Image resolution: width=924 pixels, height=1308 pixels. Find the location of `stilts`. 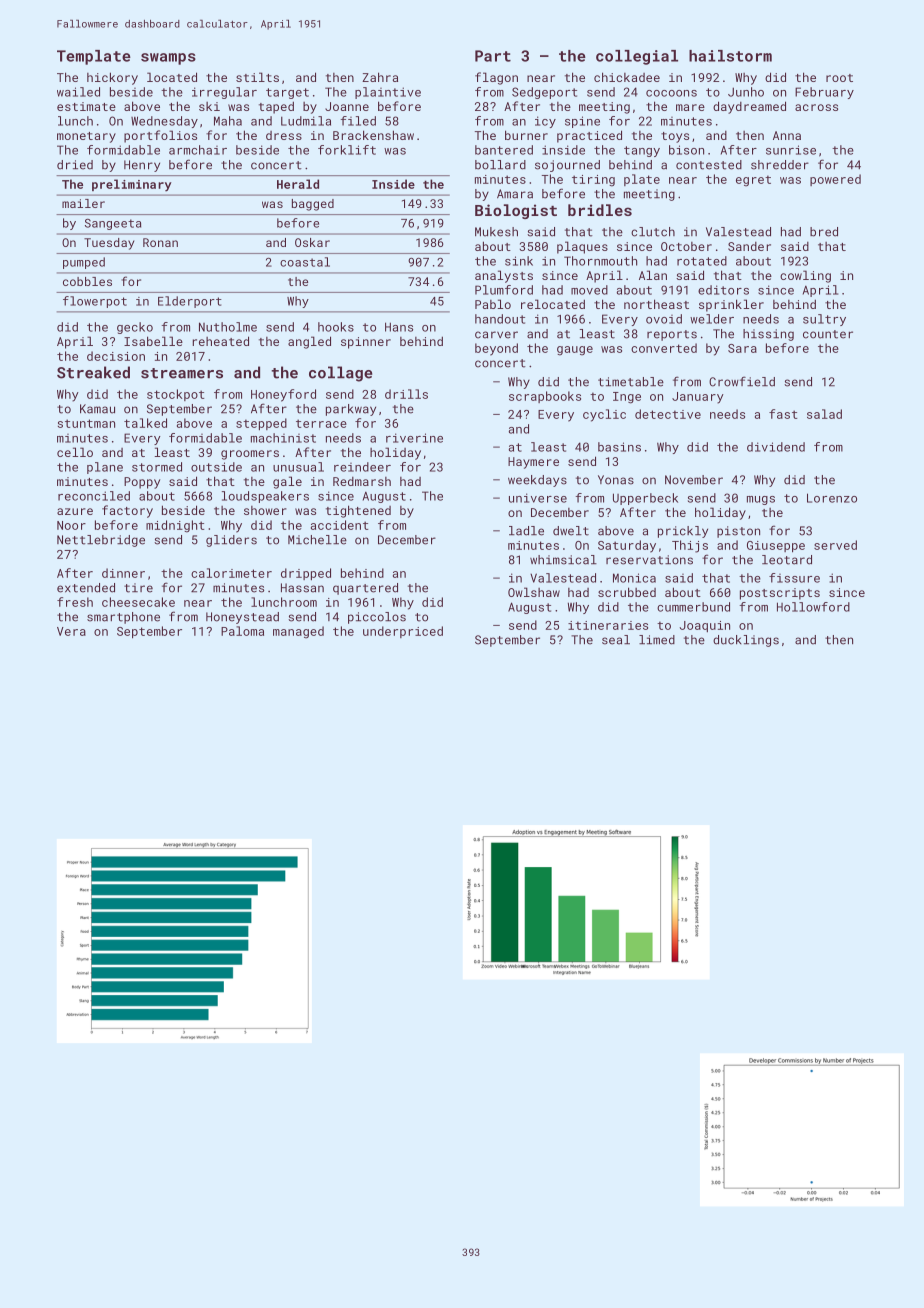

stilts is located at coordinates (257, 77).
